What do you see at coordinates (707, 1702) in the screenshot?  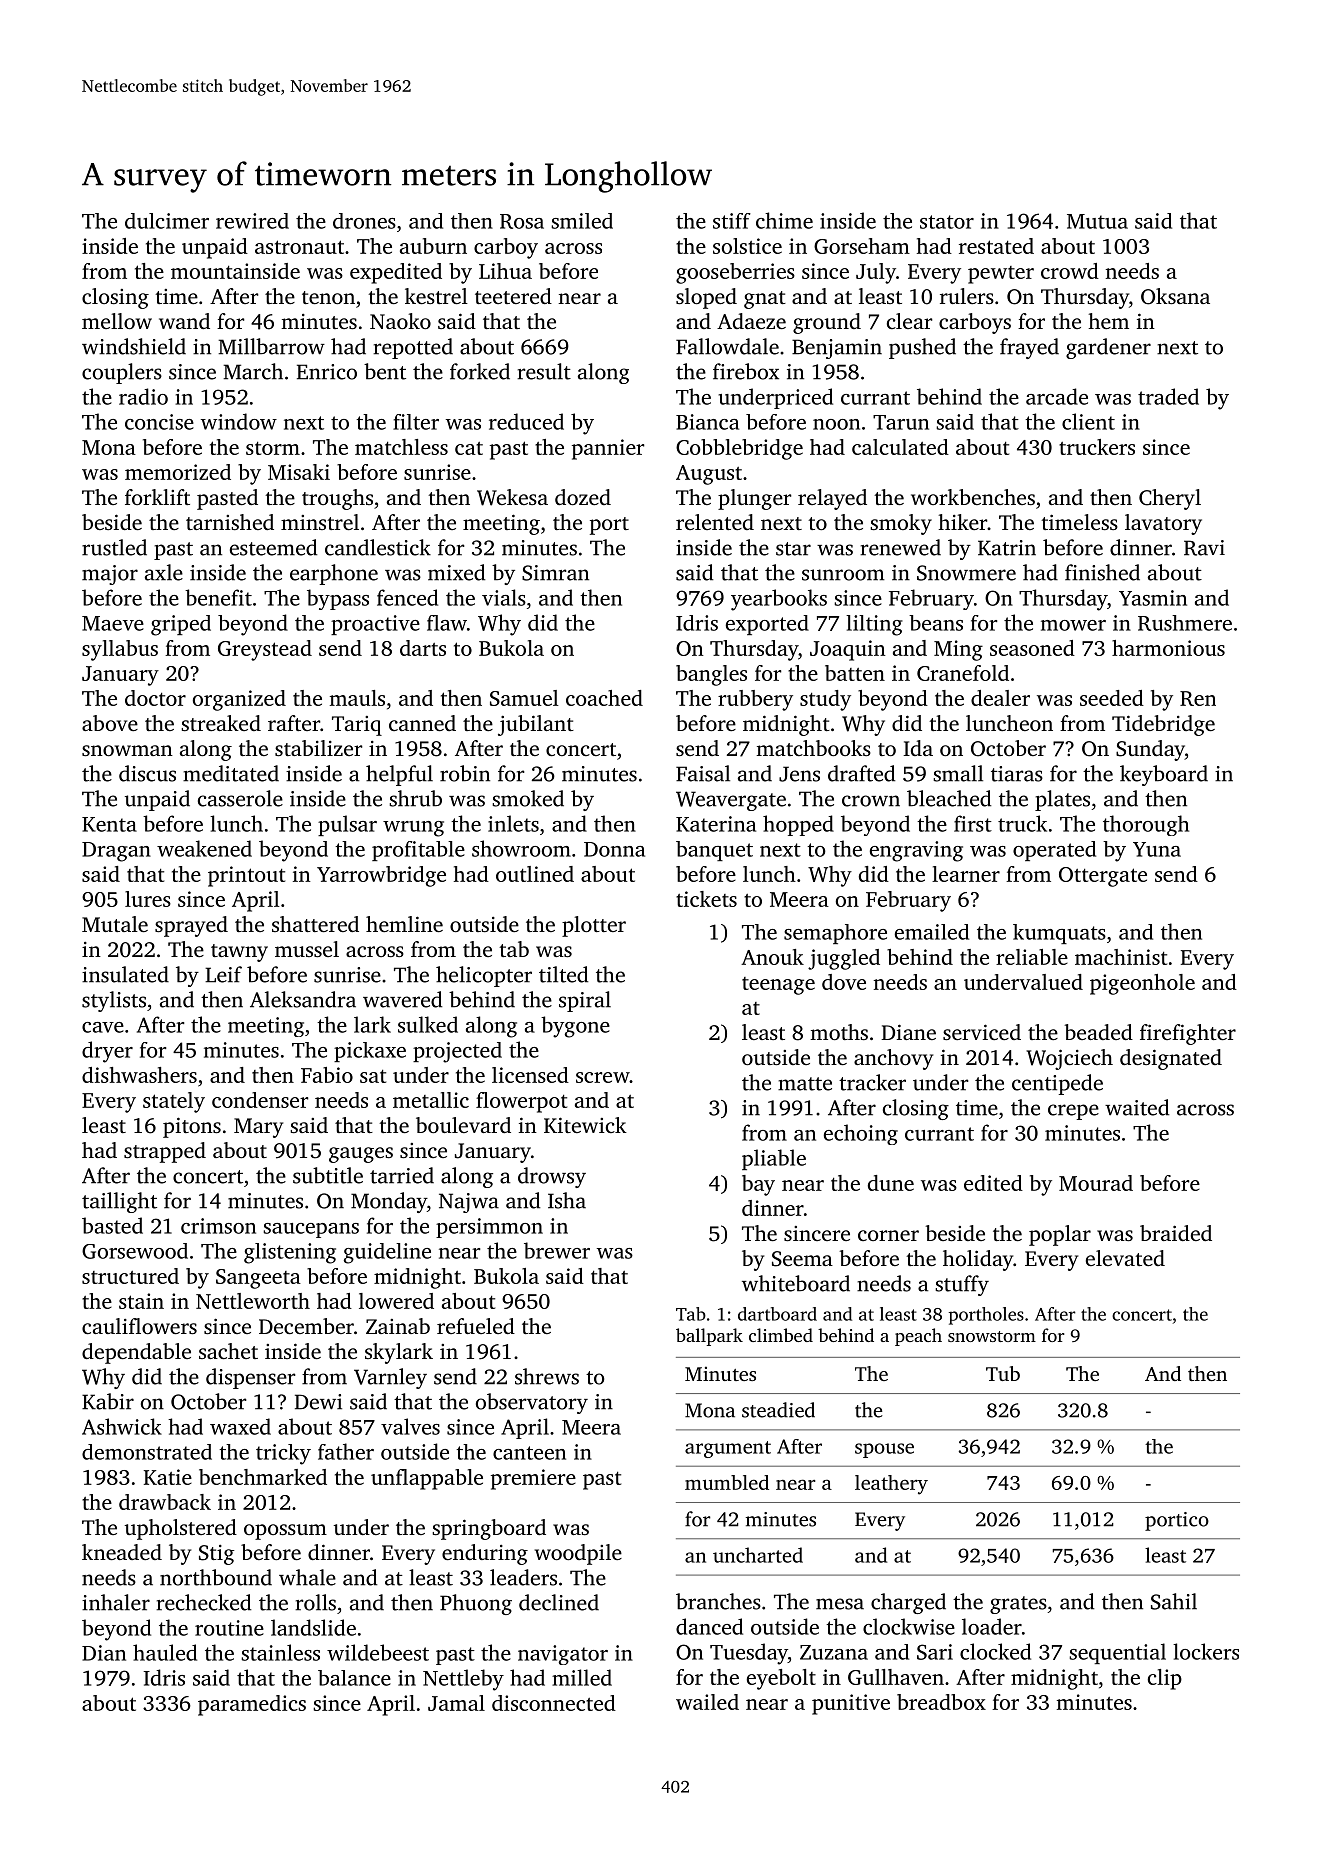 I see `wailed` at bounding box center [707, 1702].
